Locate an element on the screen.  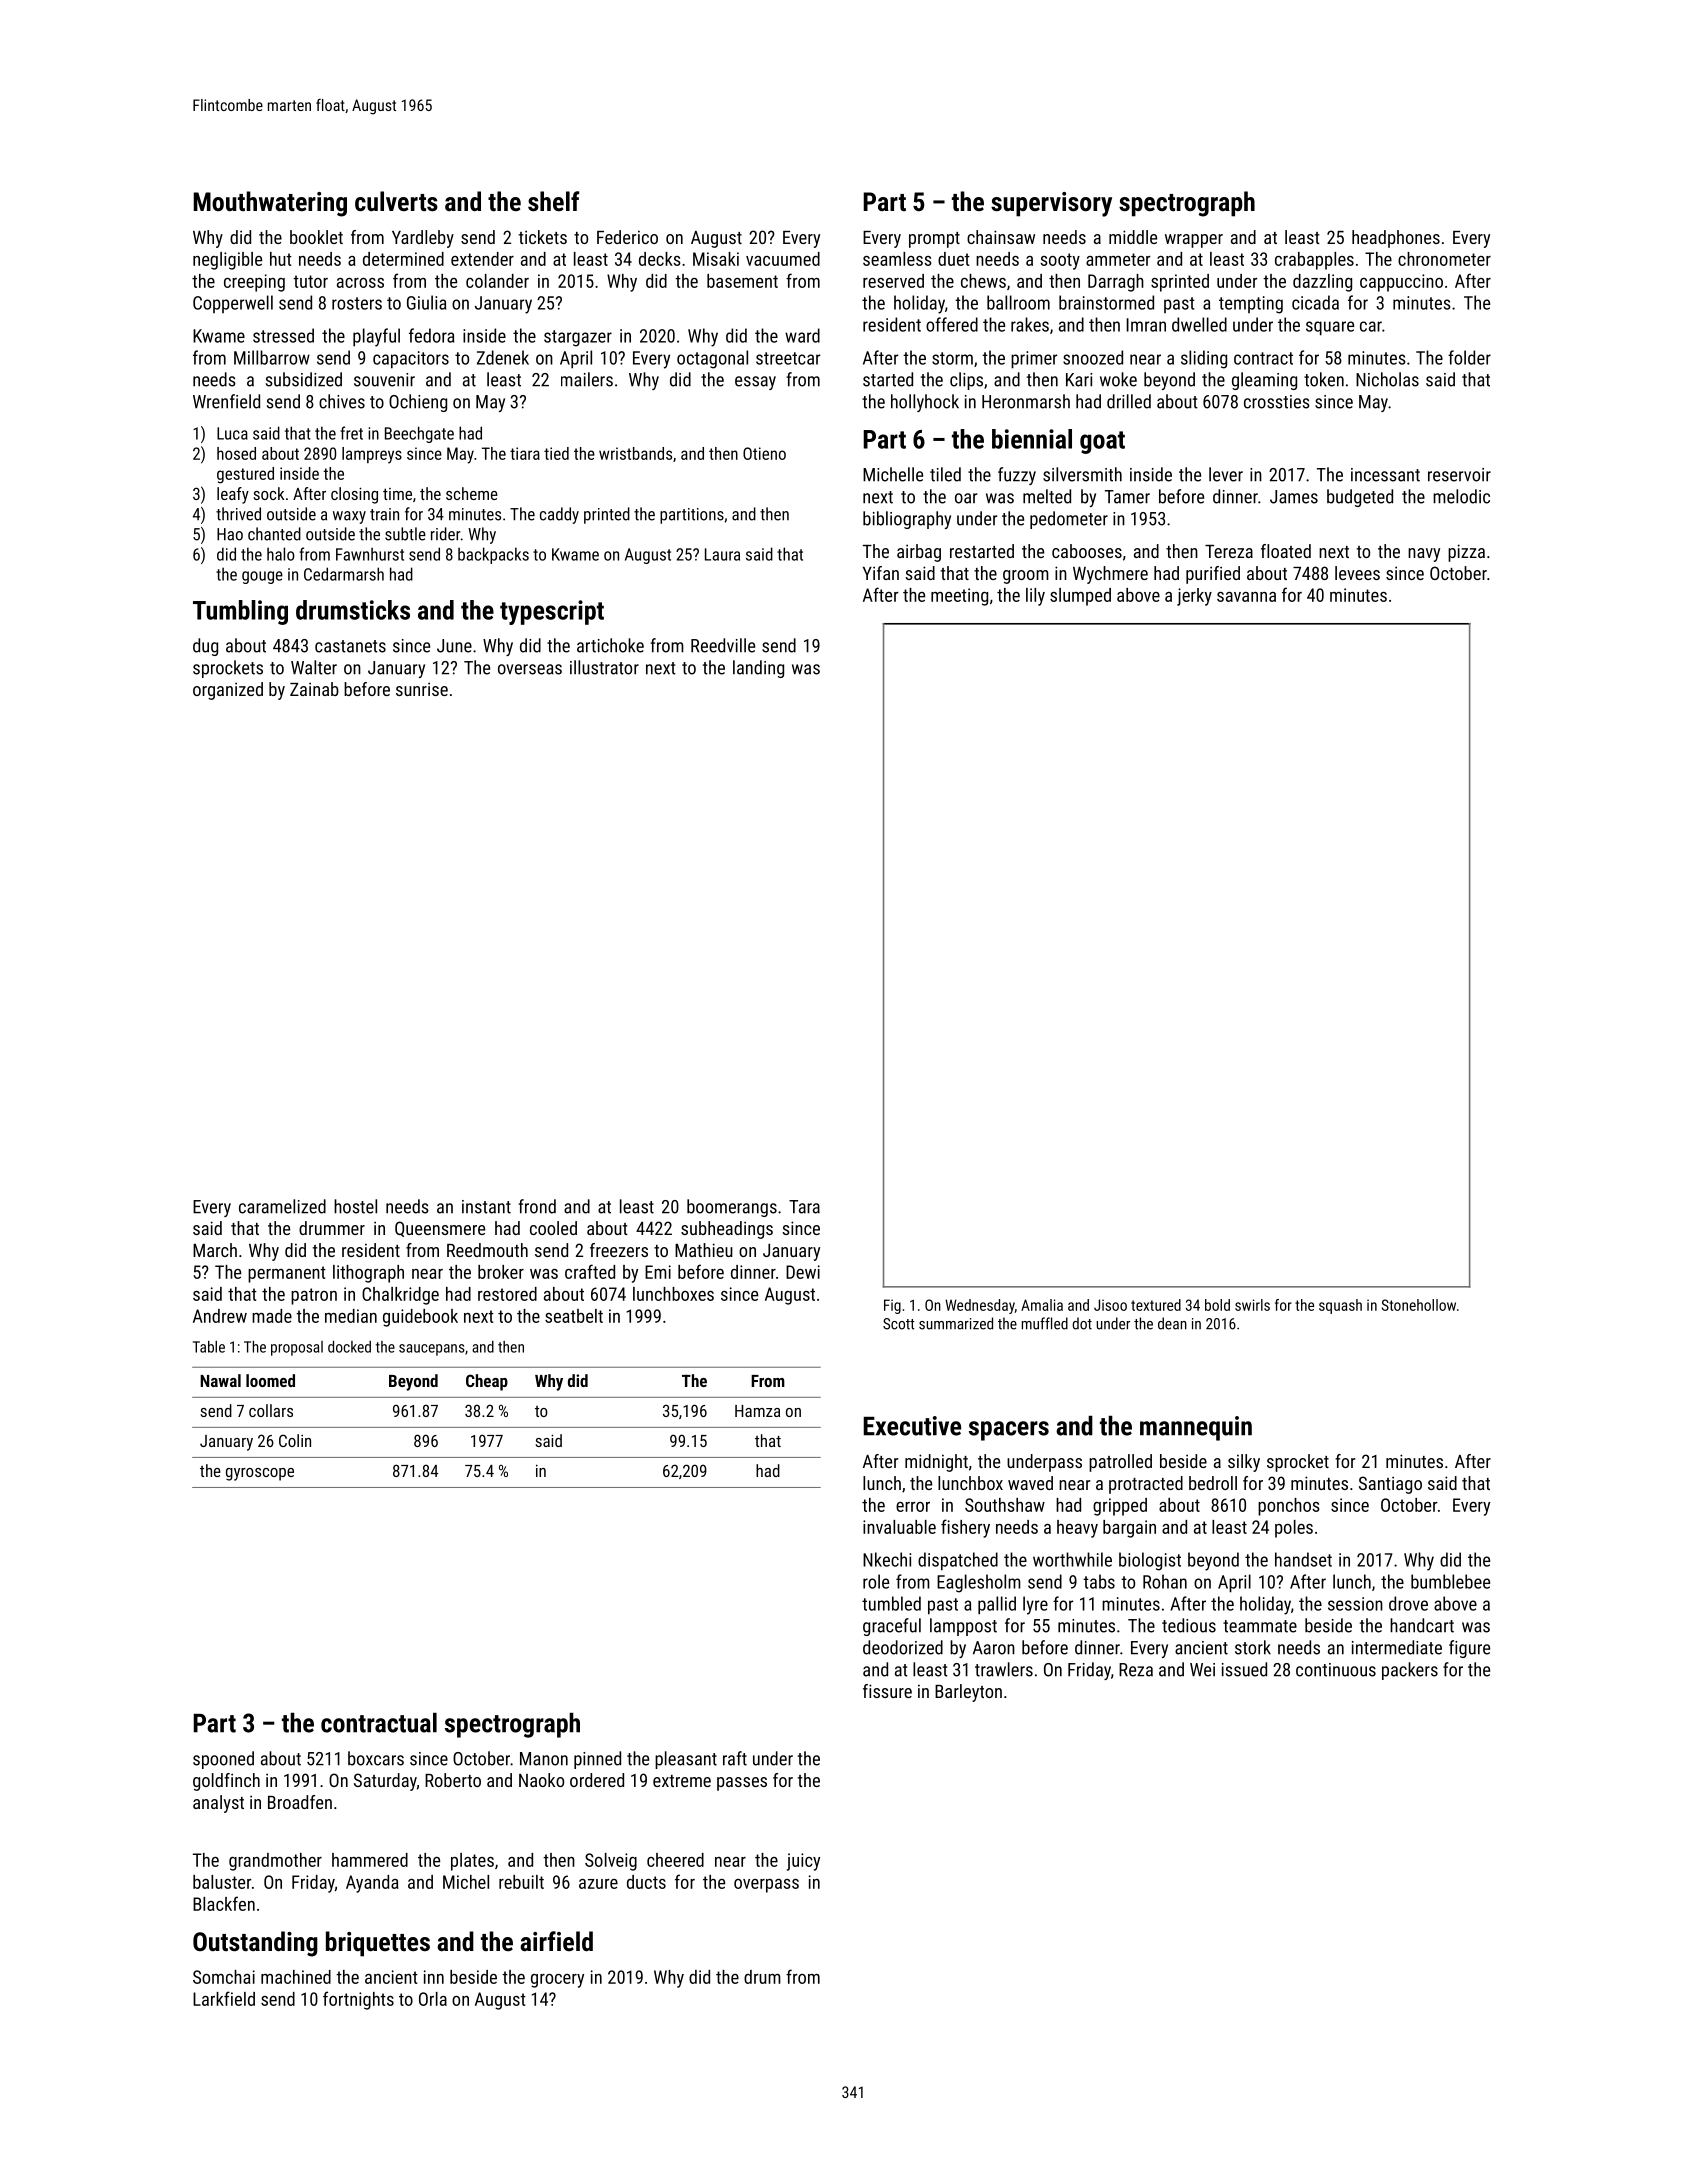
juicy is located at coordinates (803, 1862).
